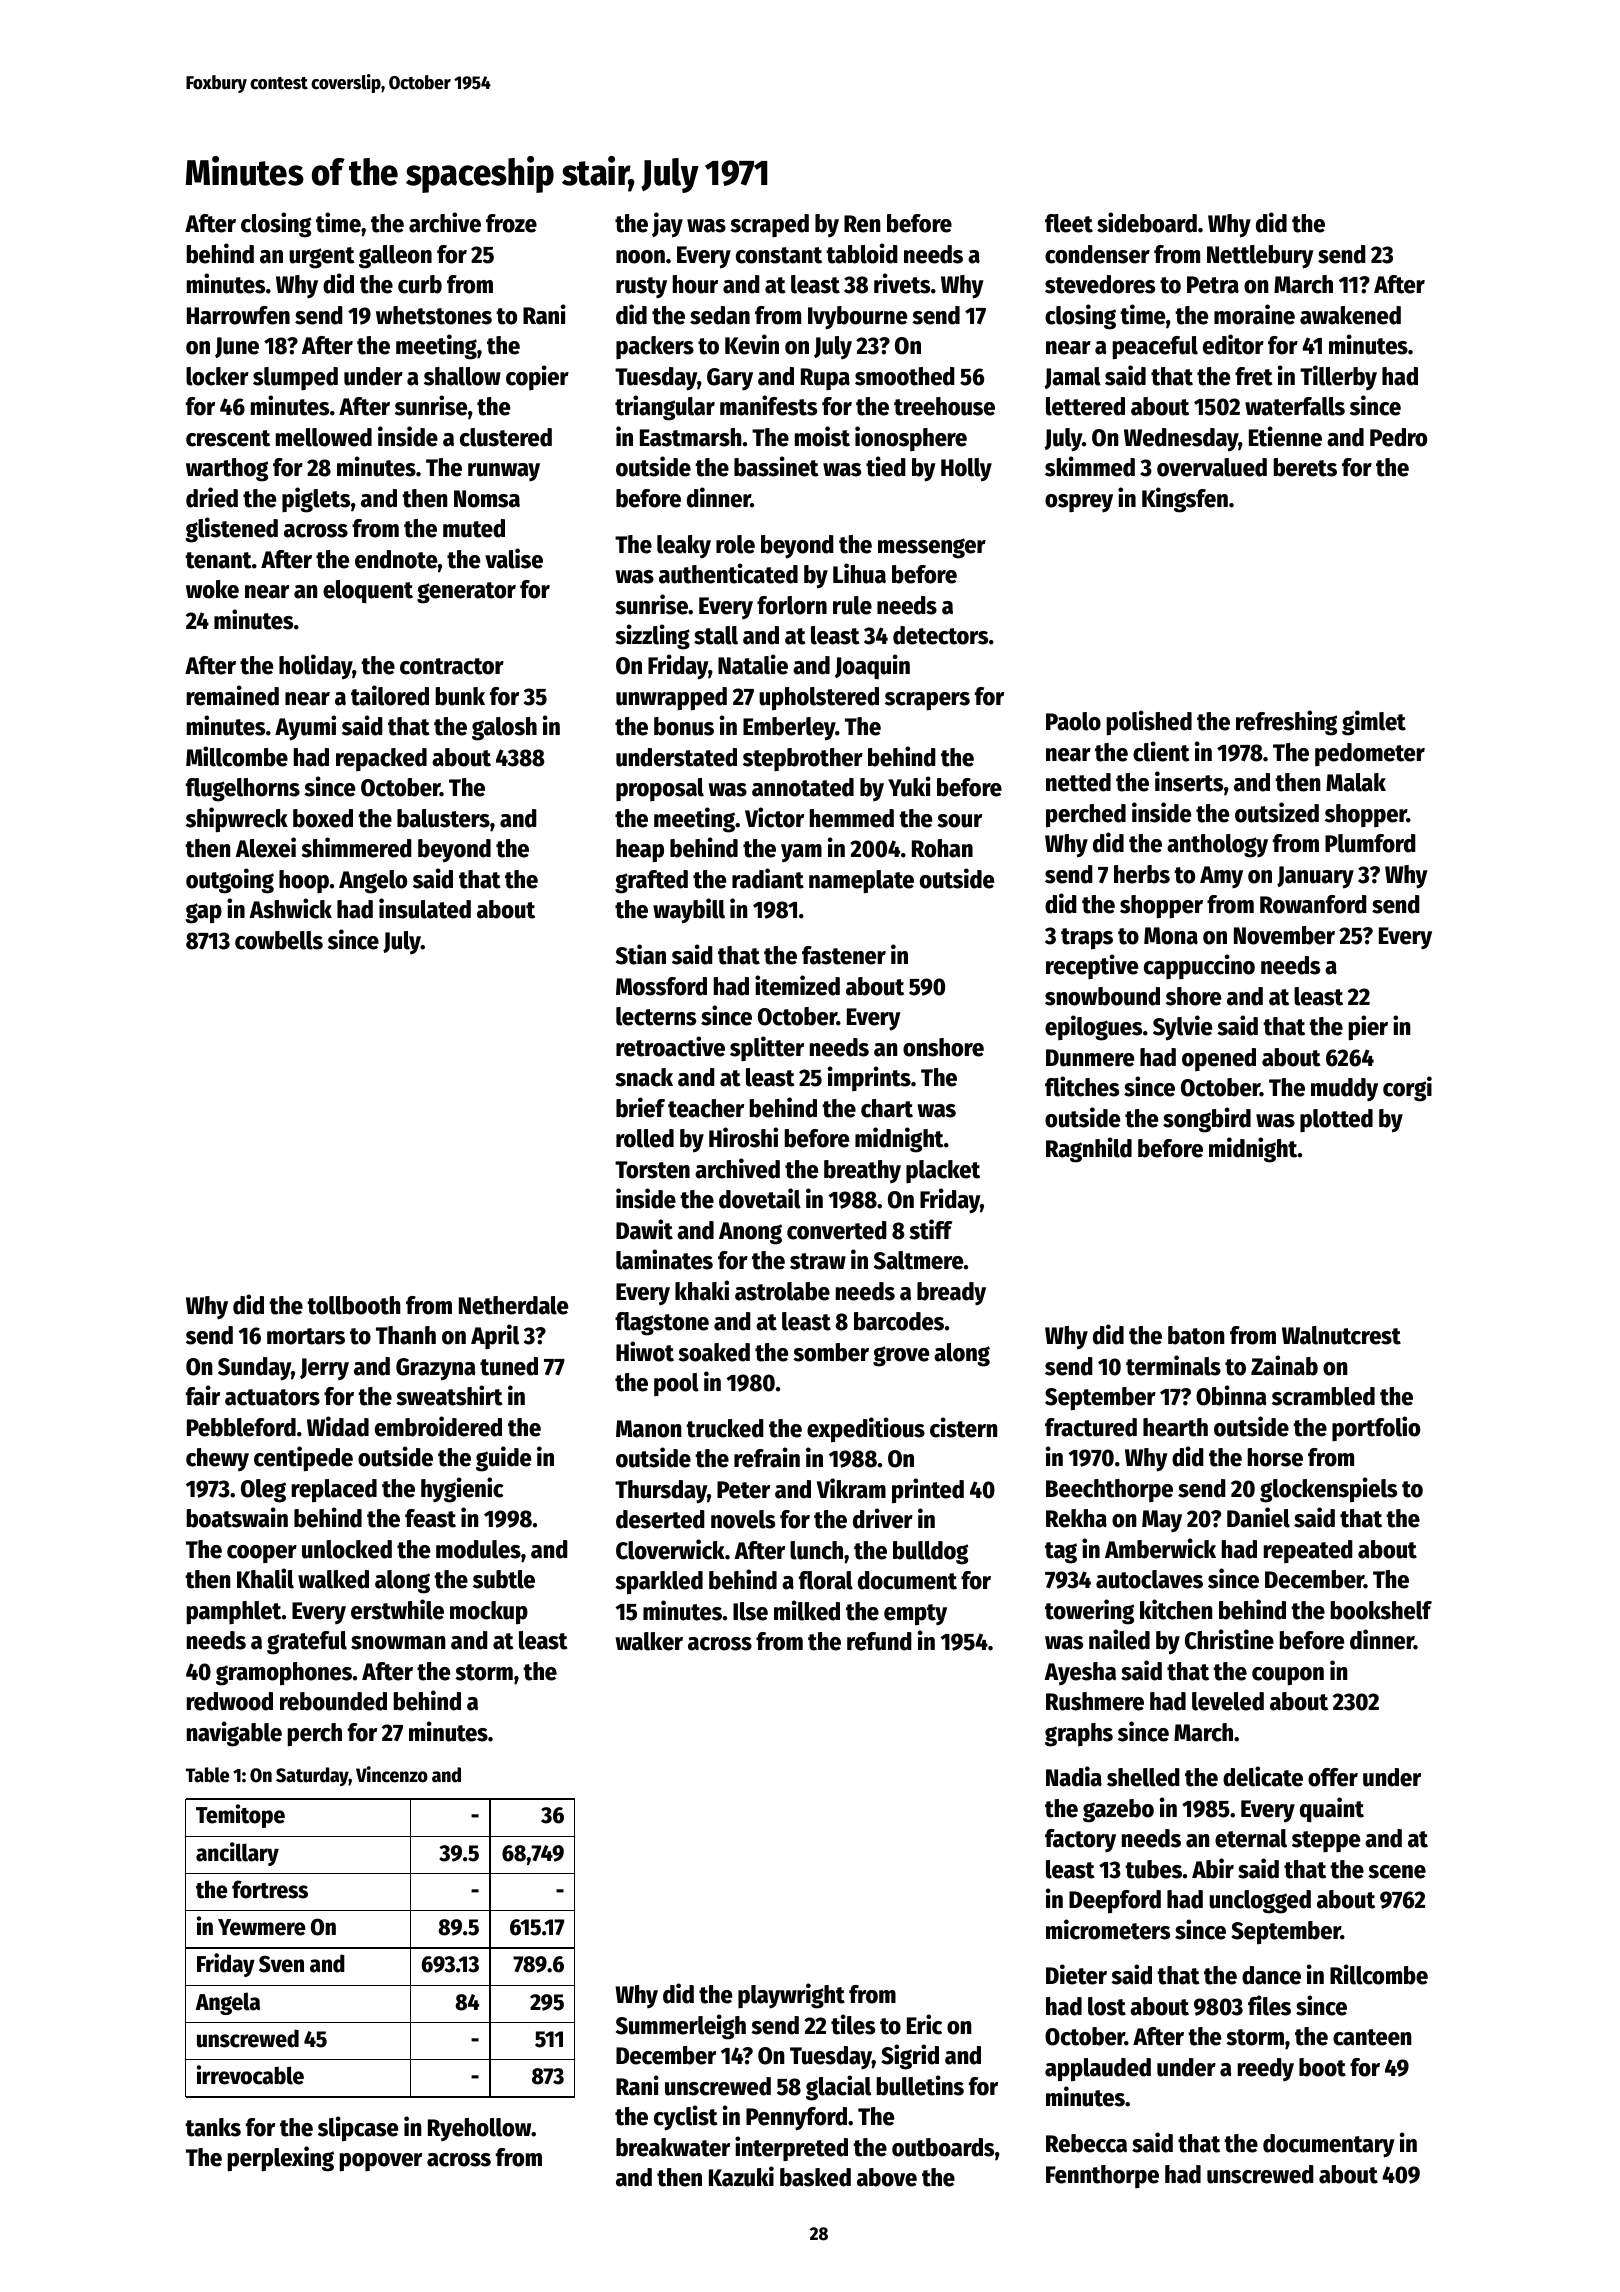 This screenshot has height=2292, width=1620. Describe the element at coordinates (217, 1459) in the screenshot. I see `chewy` at that location.
